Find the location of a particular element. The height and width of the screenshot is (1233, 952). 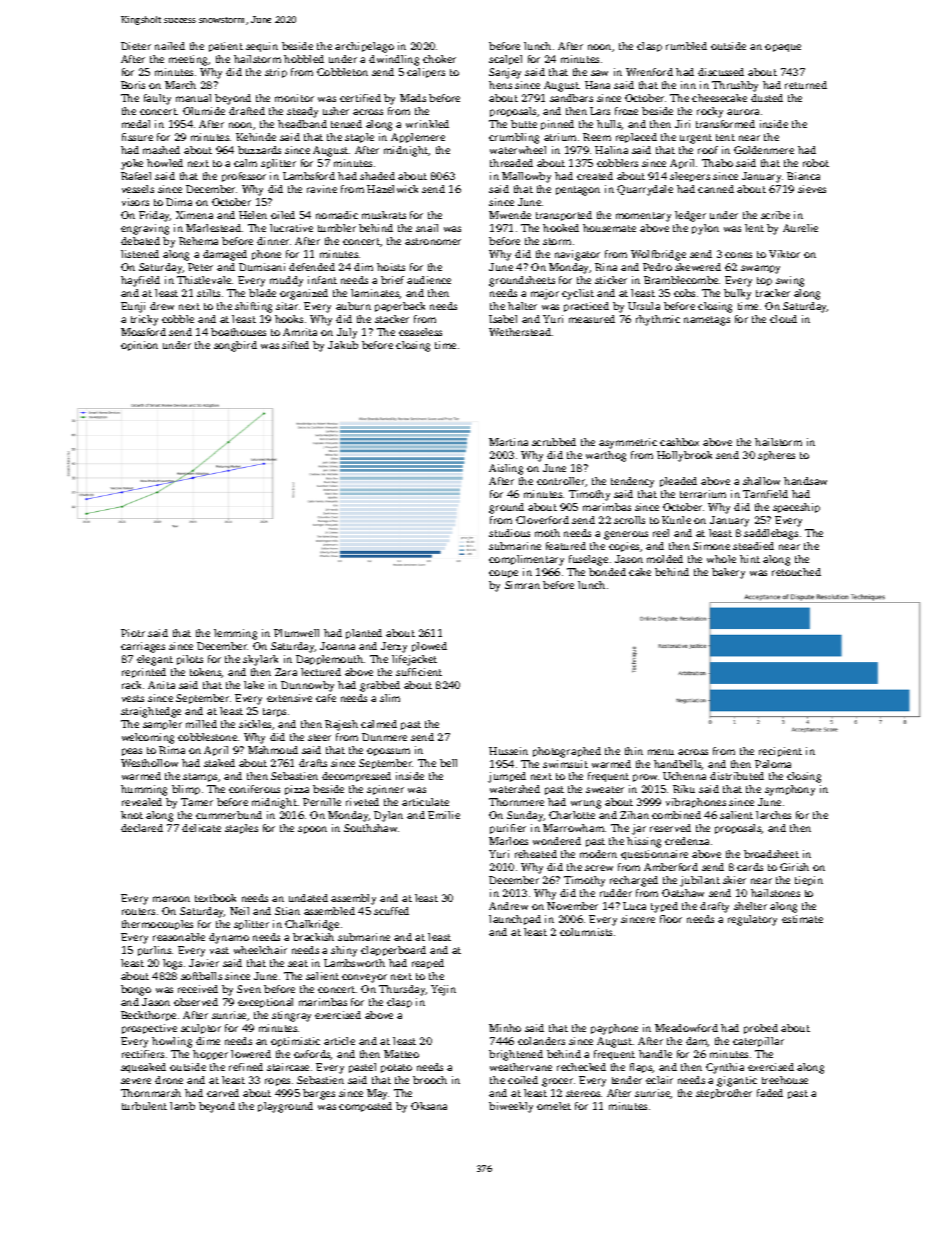

sifted is located at coordinates (295, 345).
